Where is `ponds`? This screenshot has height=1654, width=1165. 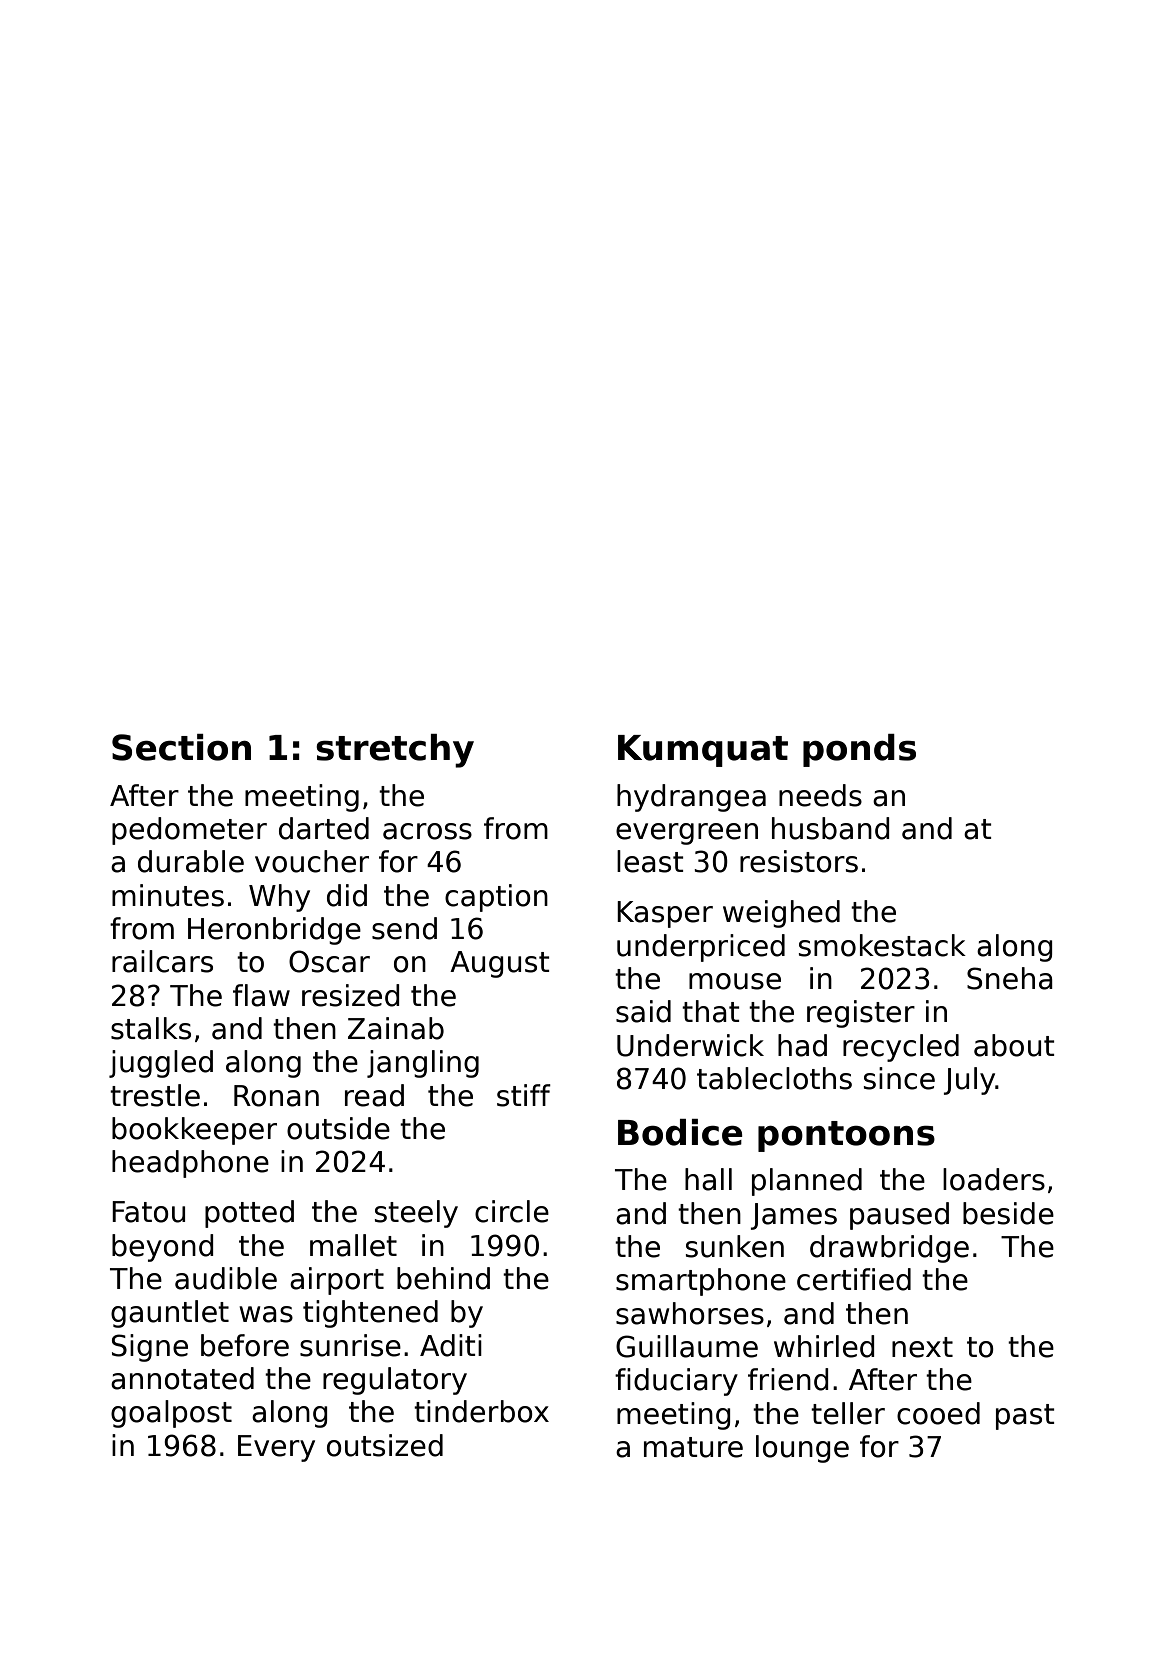 ponds is located at coordinates (859, 750).
